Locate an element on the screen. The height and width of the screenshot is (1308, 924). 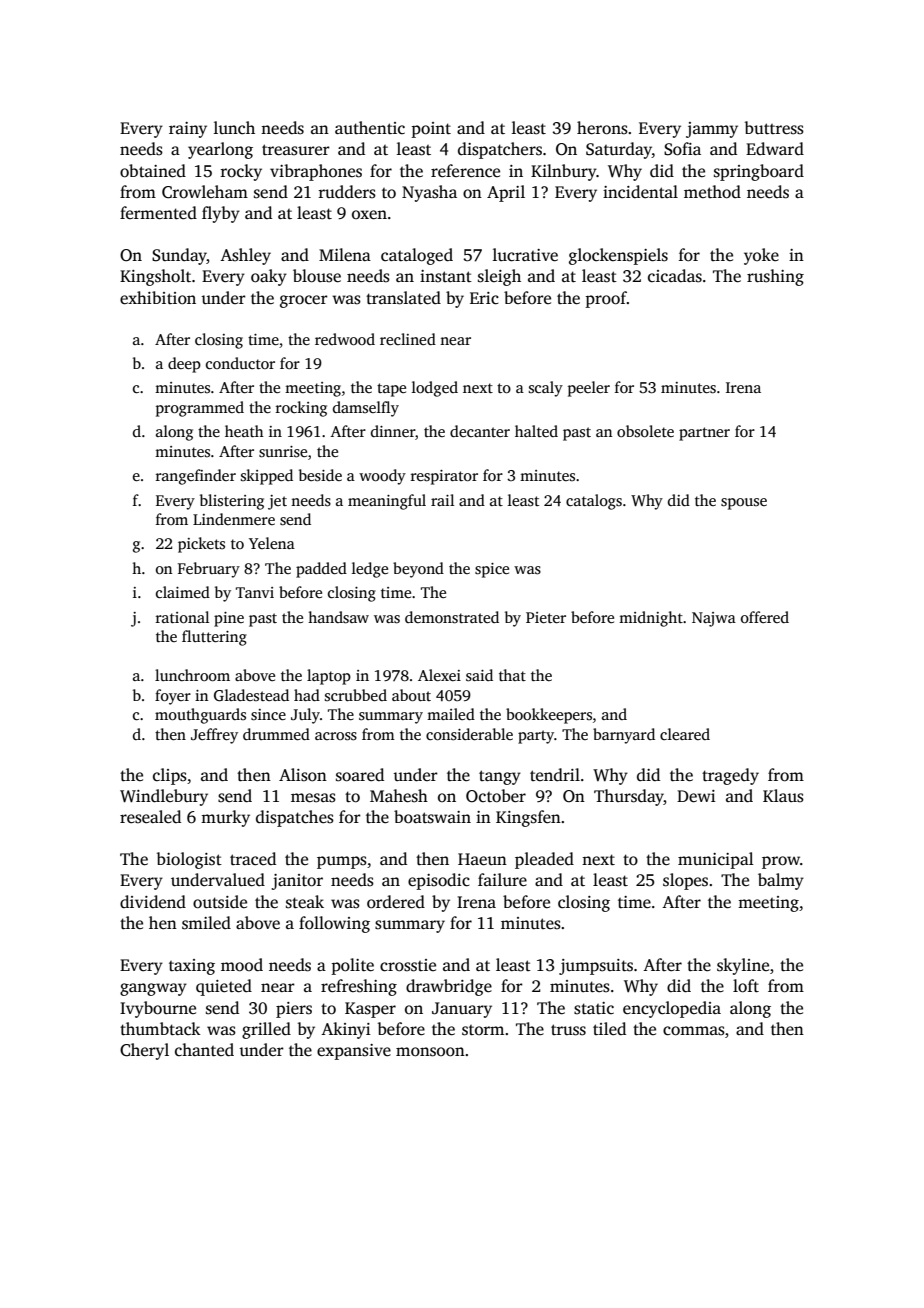
foyer is located at coordinates (173, 697).
